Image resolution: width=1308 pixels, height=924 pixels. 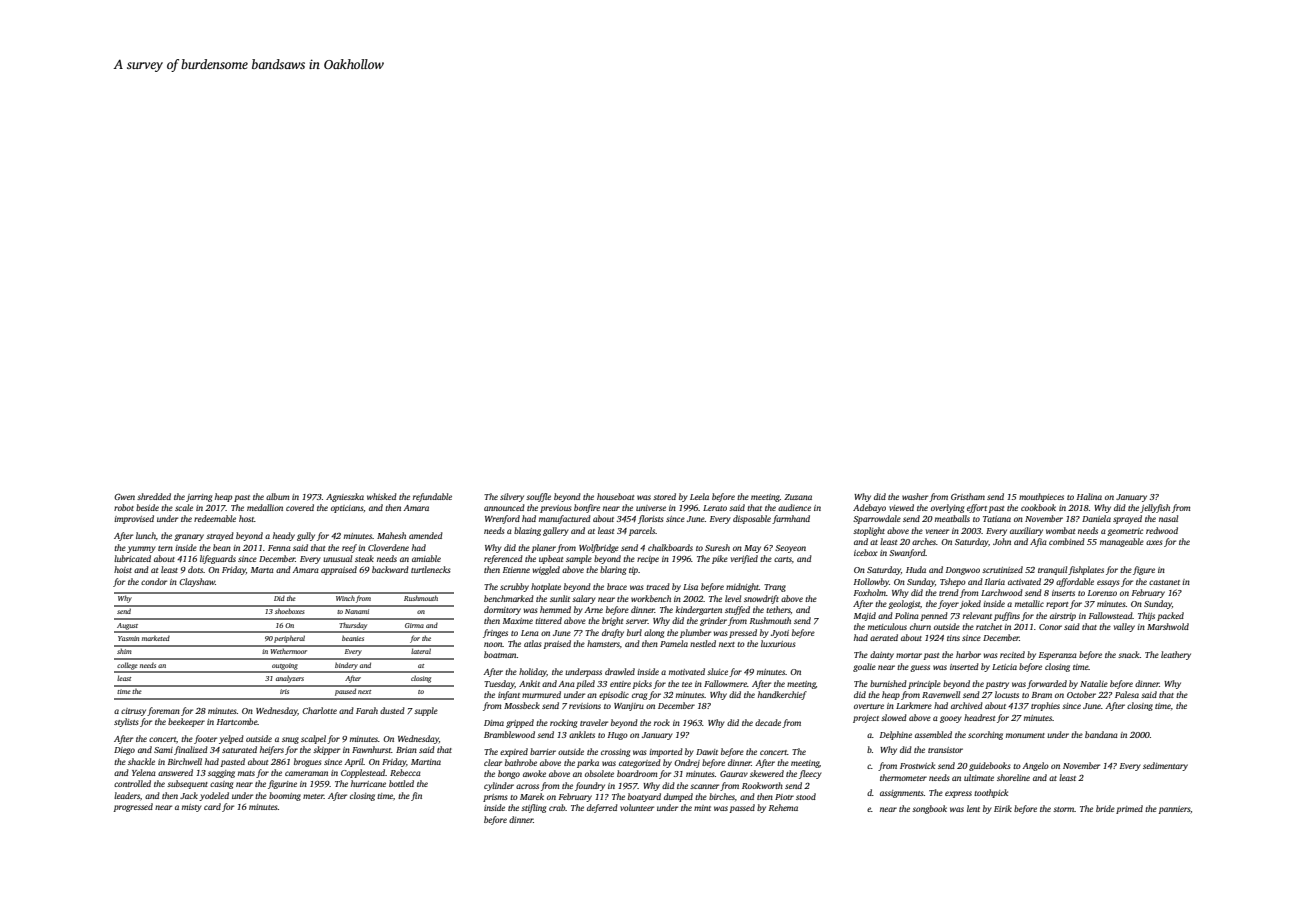 I want to click on planer, so click(x=543, y=548).
